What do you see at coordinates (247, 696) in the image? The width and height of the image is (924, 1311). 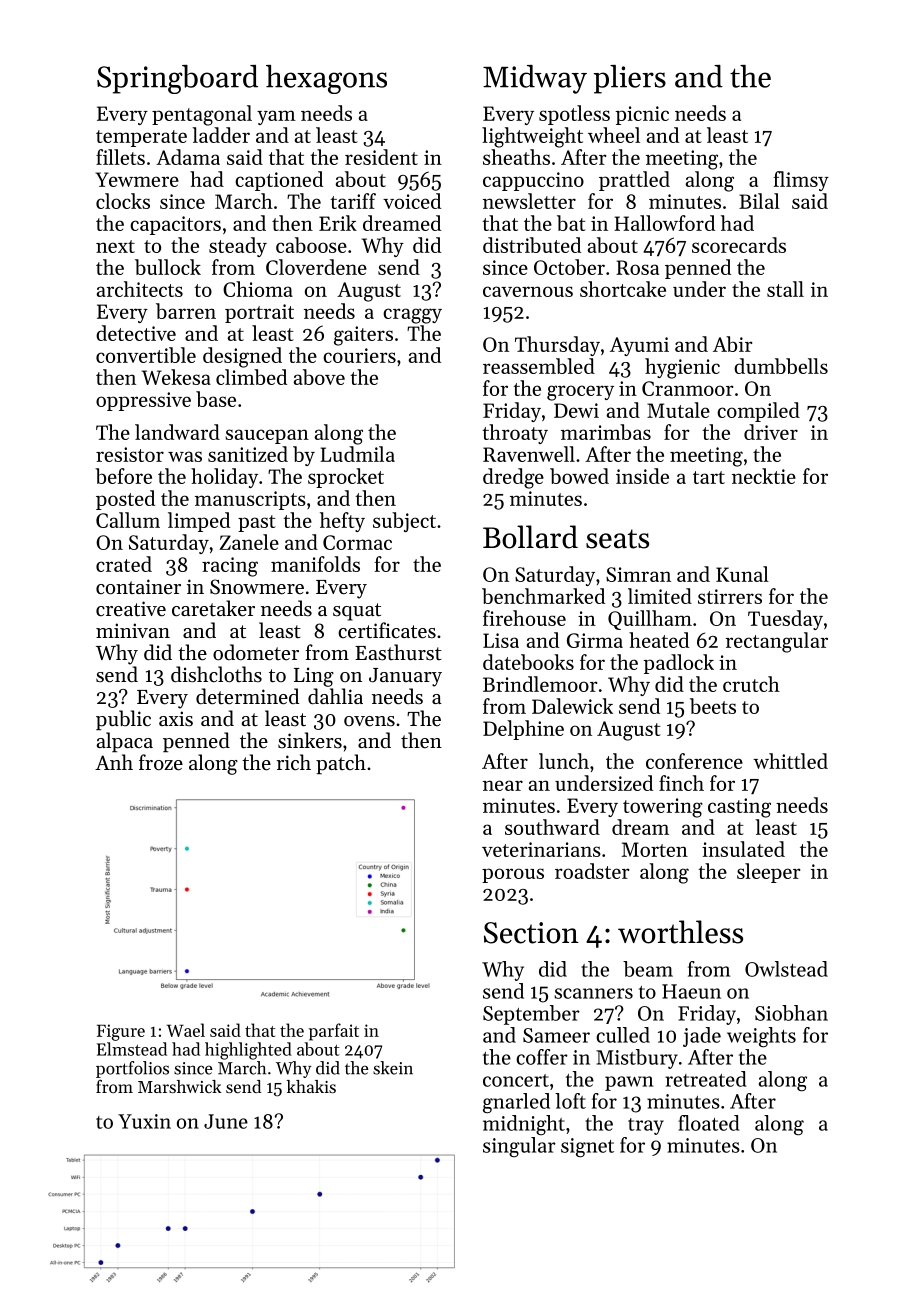 I see `determined` at bounding box center [247, 696].
